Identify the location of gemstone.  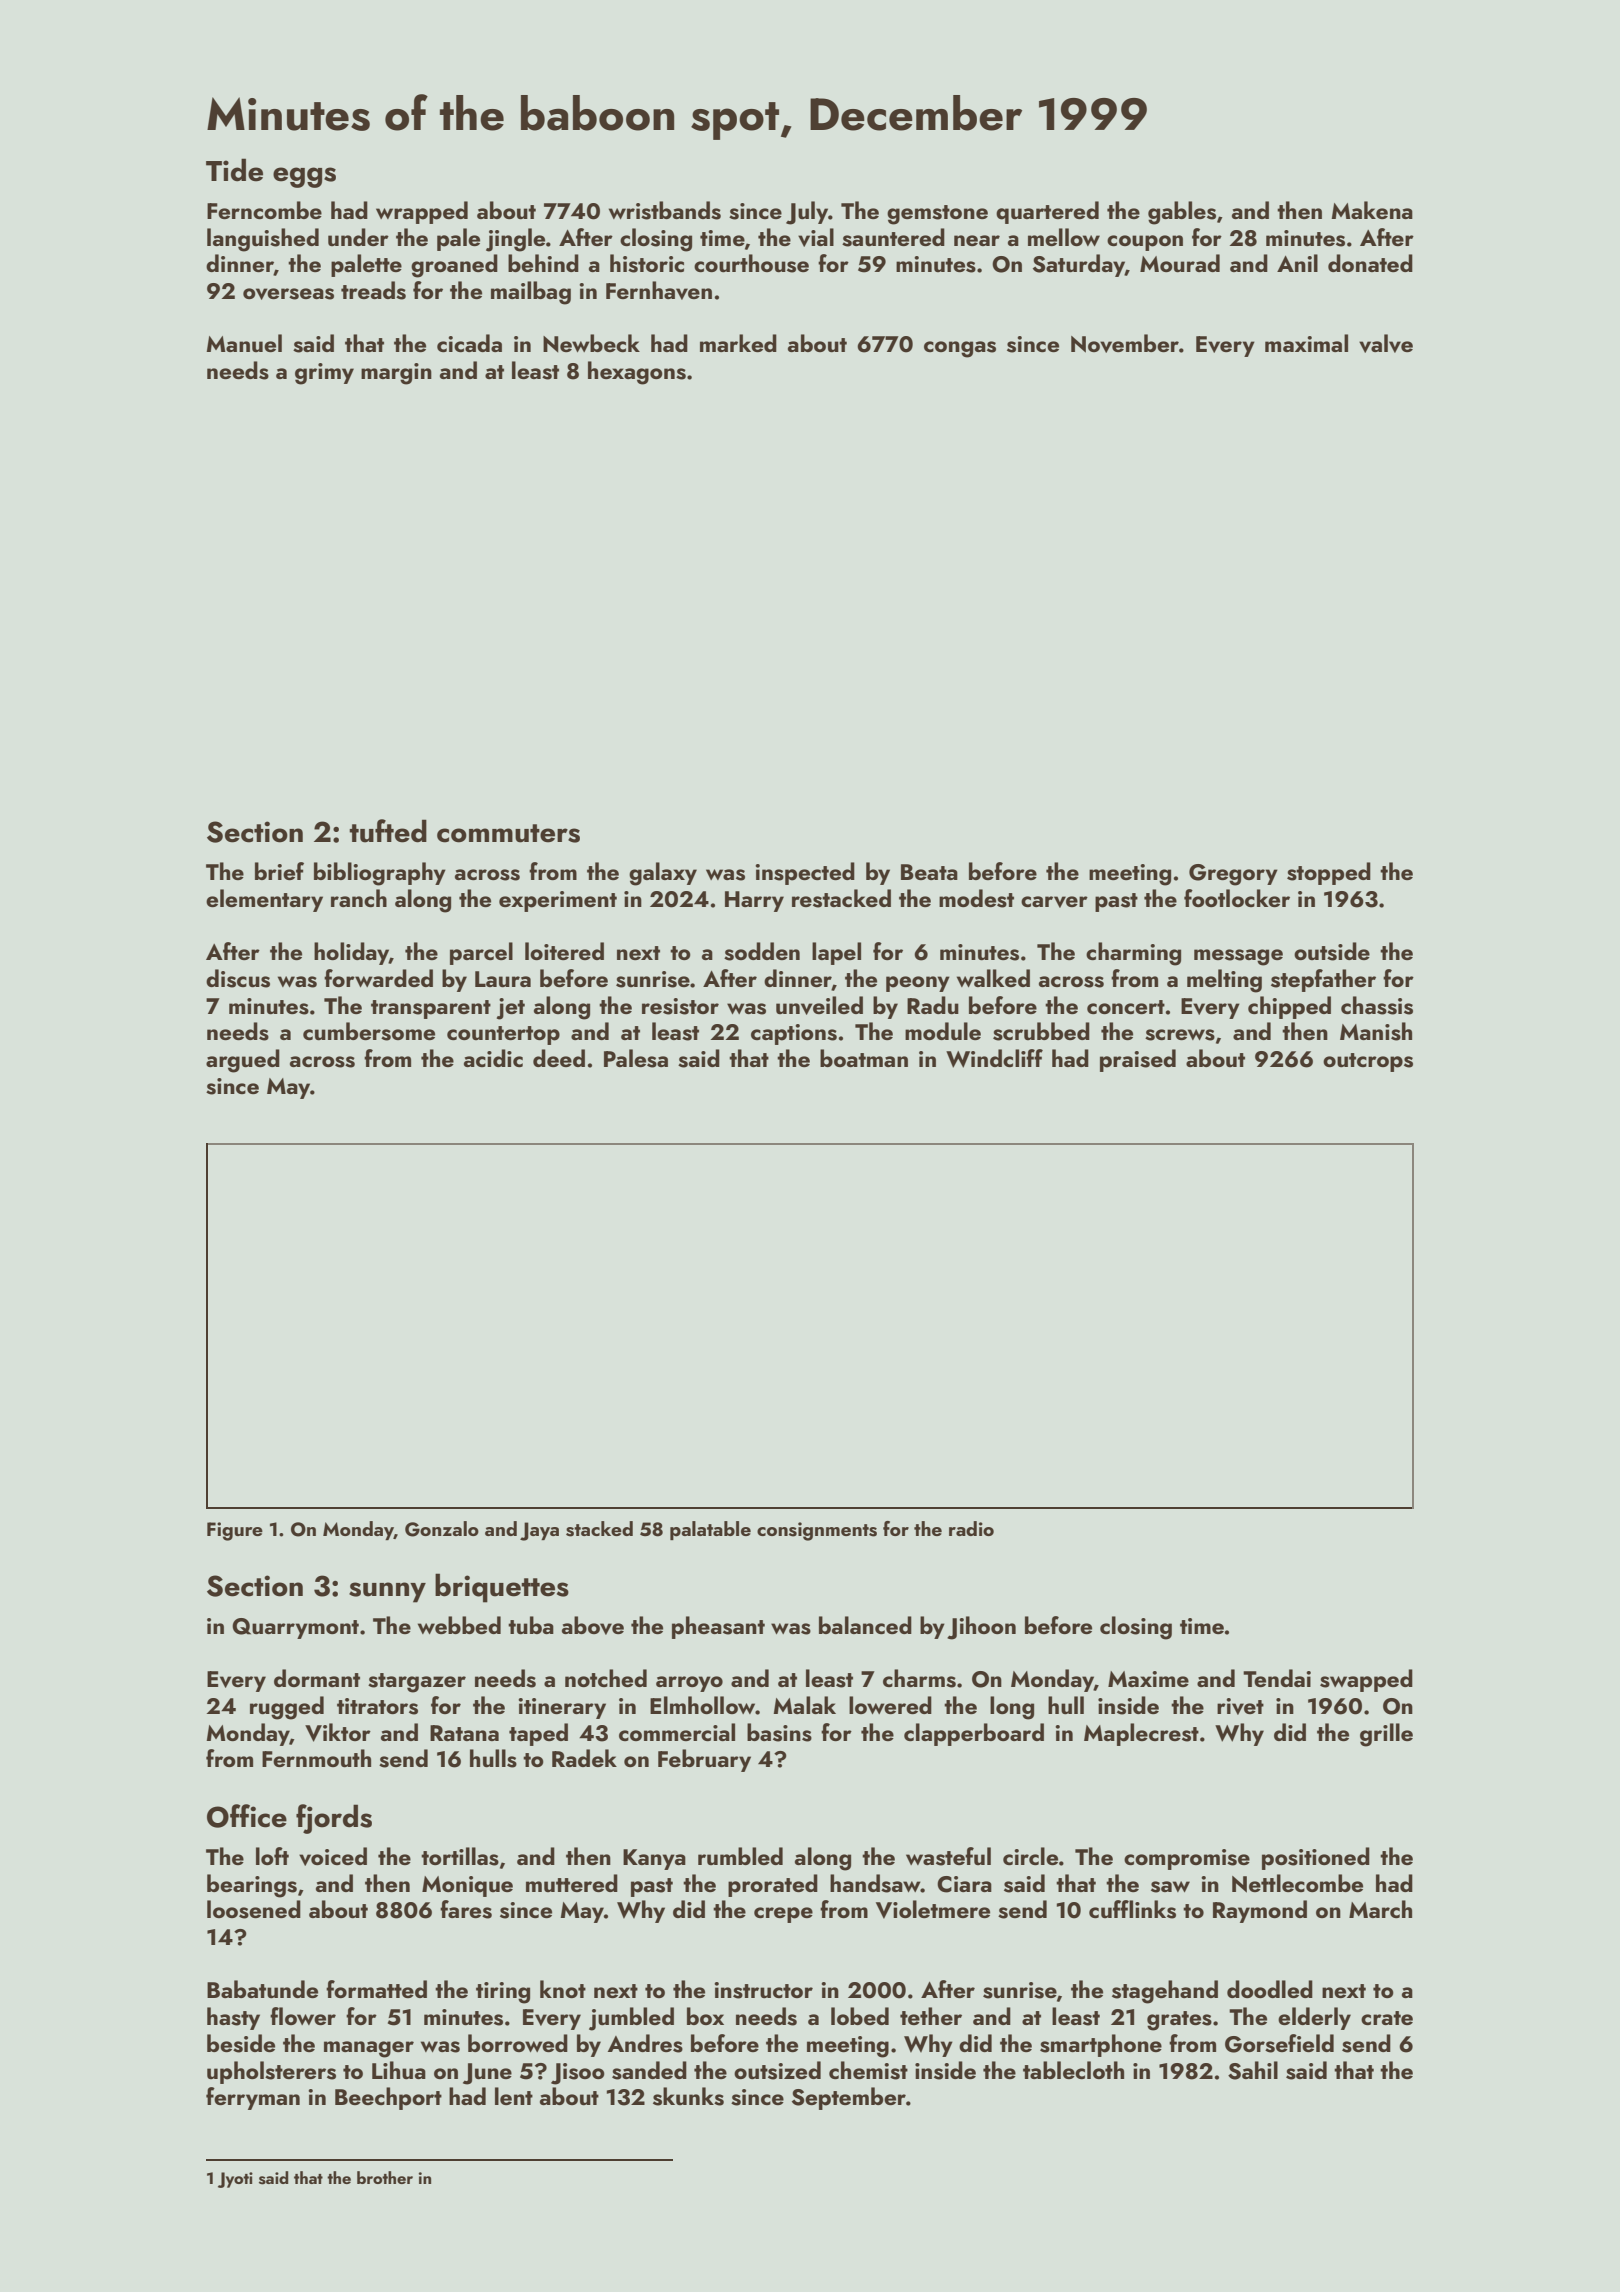
(937, 215).
